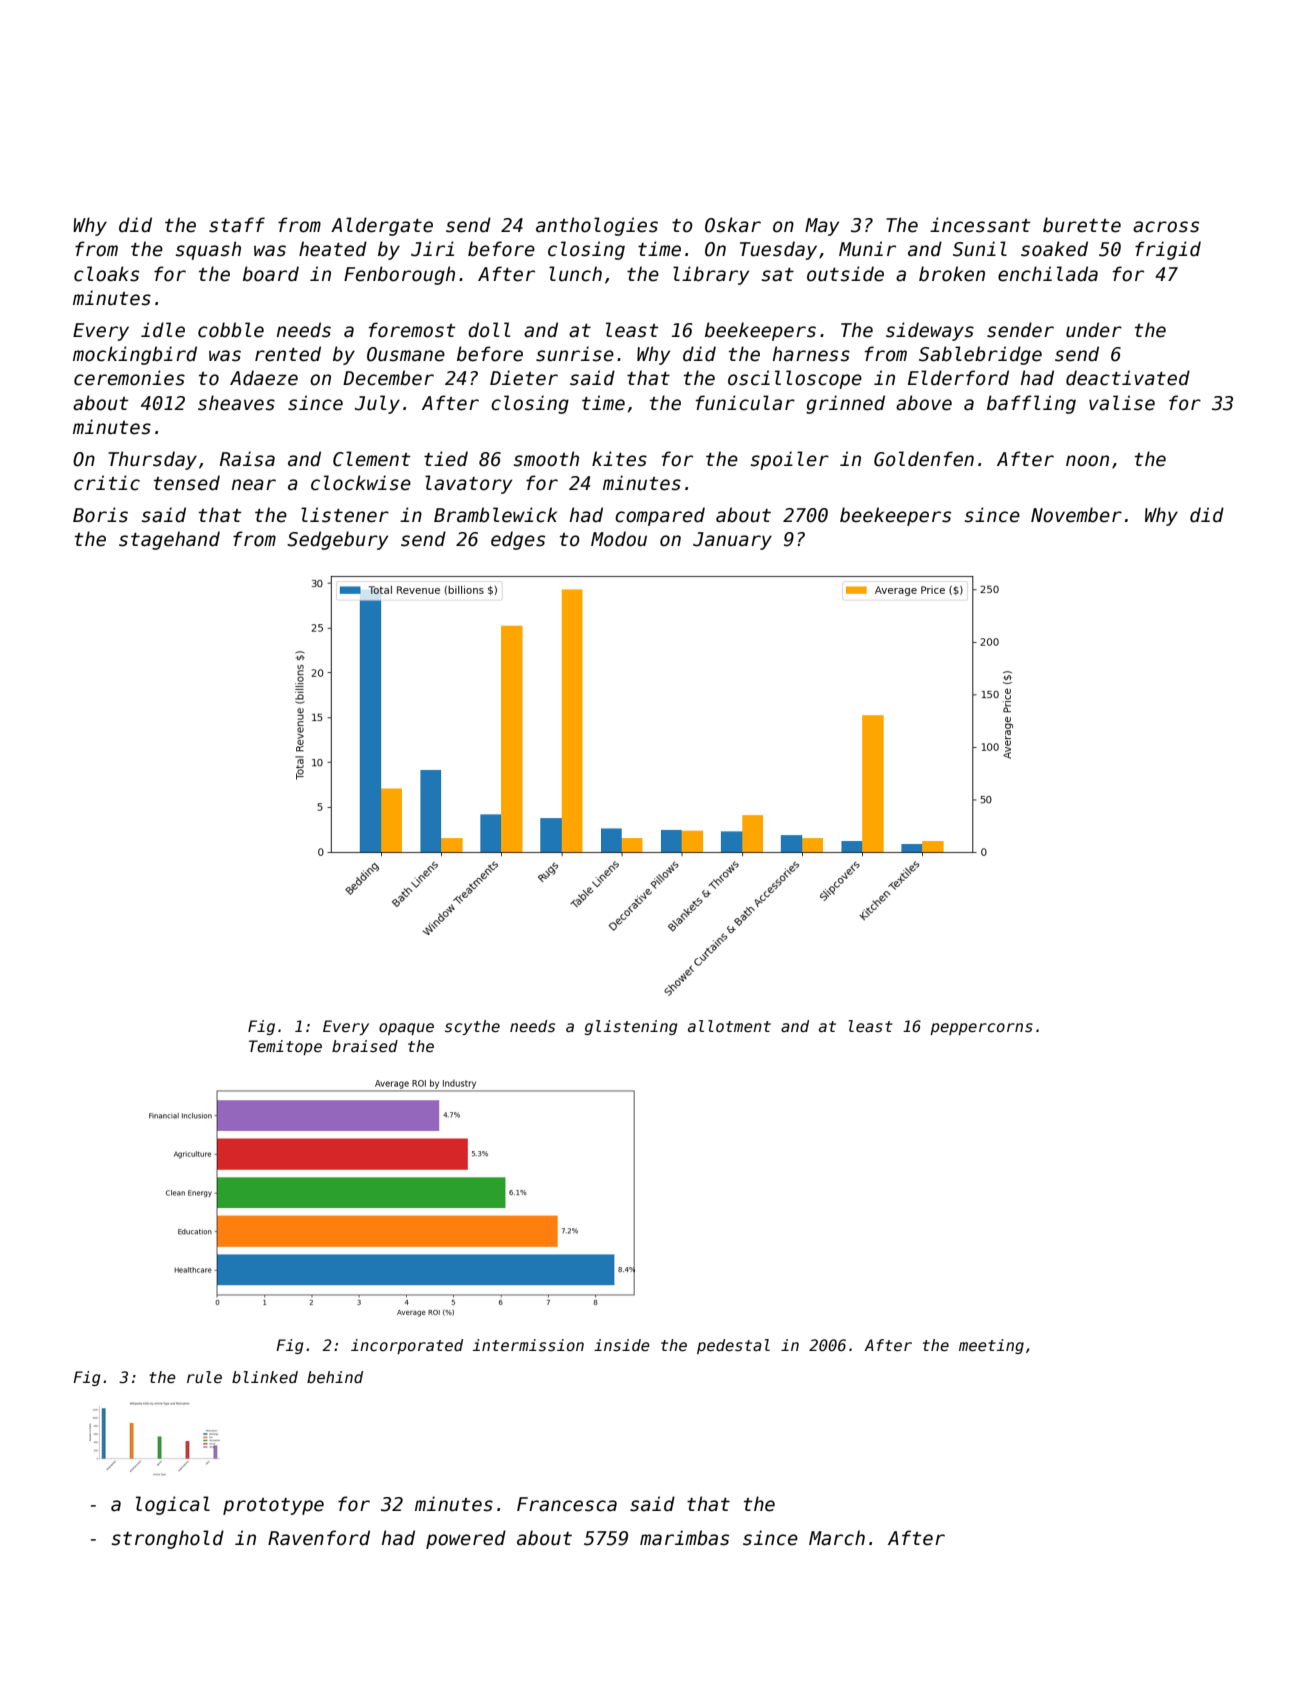 The height and width of the image is (1696, 1310). I want to click on peppercorns, so click(981, 1029).
